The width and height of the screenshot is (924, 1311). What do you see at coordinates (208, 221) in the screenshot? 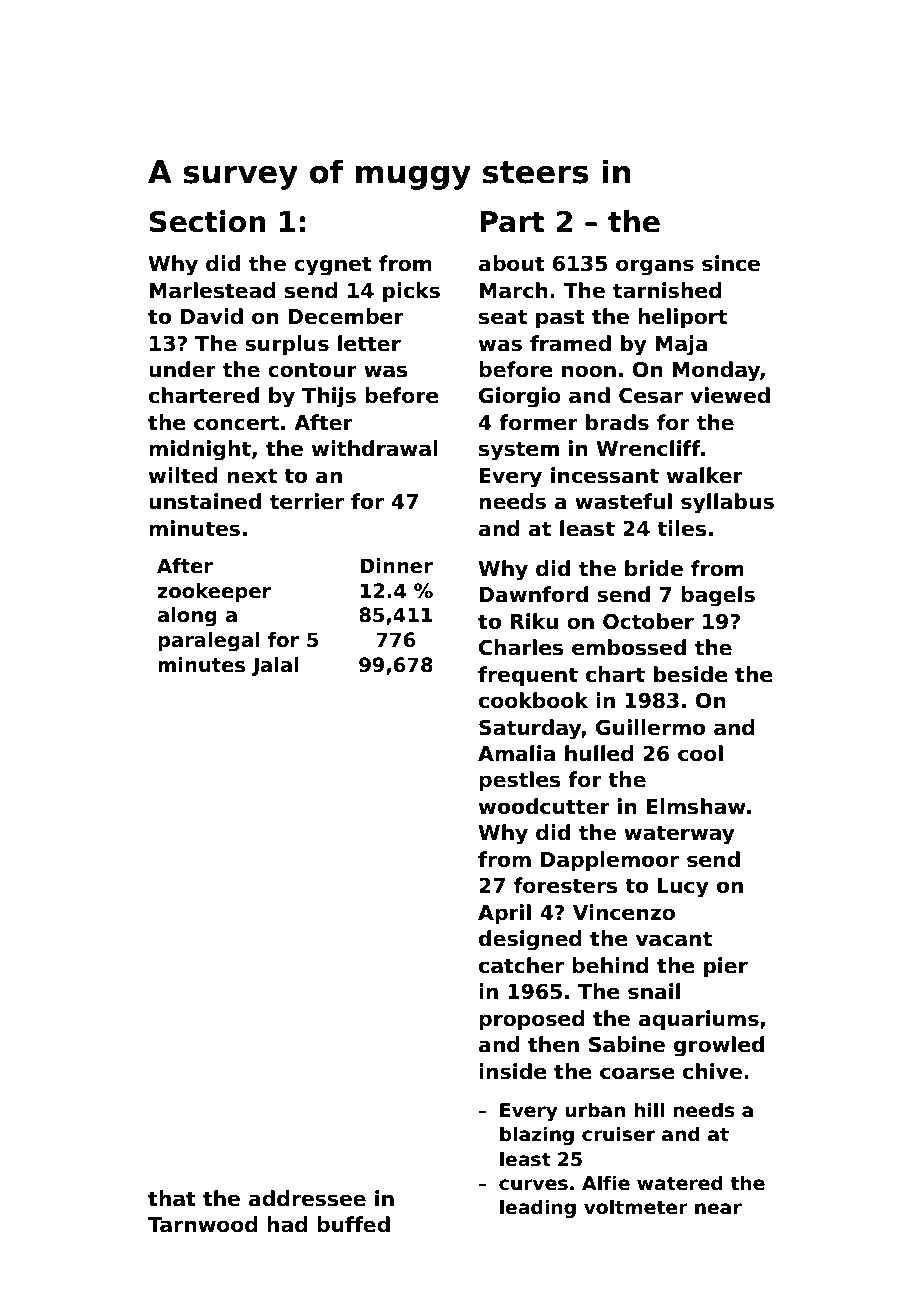
I see `Section` at bounding box center [208, 221].
